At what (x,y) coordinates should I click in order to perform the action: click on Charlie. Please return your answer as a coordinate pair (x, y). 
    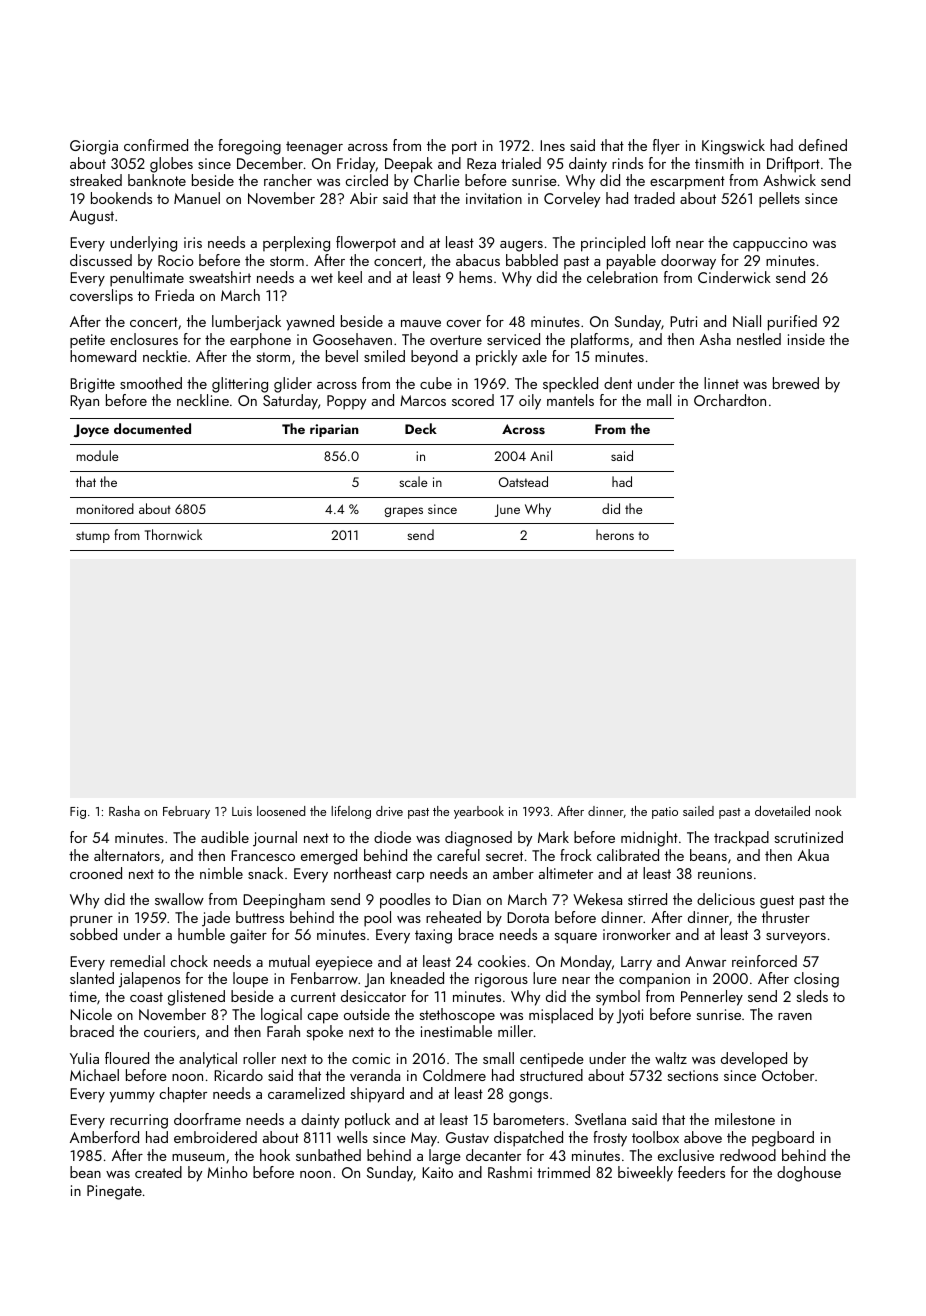
    Looking at the image, I should click on (437, 180).
